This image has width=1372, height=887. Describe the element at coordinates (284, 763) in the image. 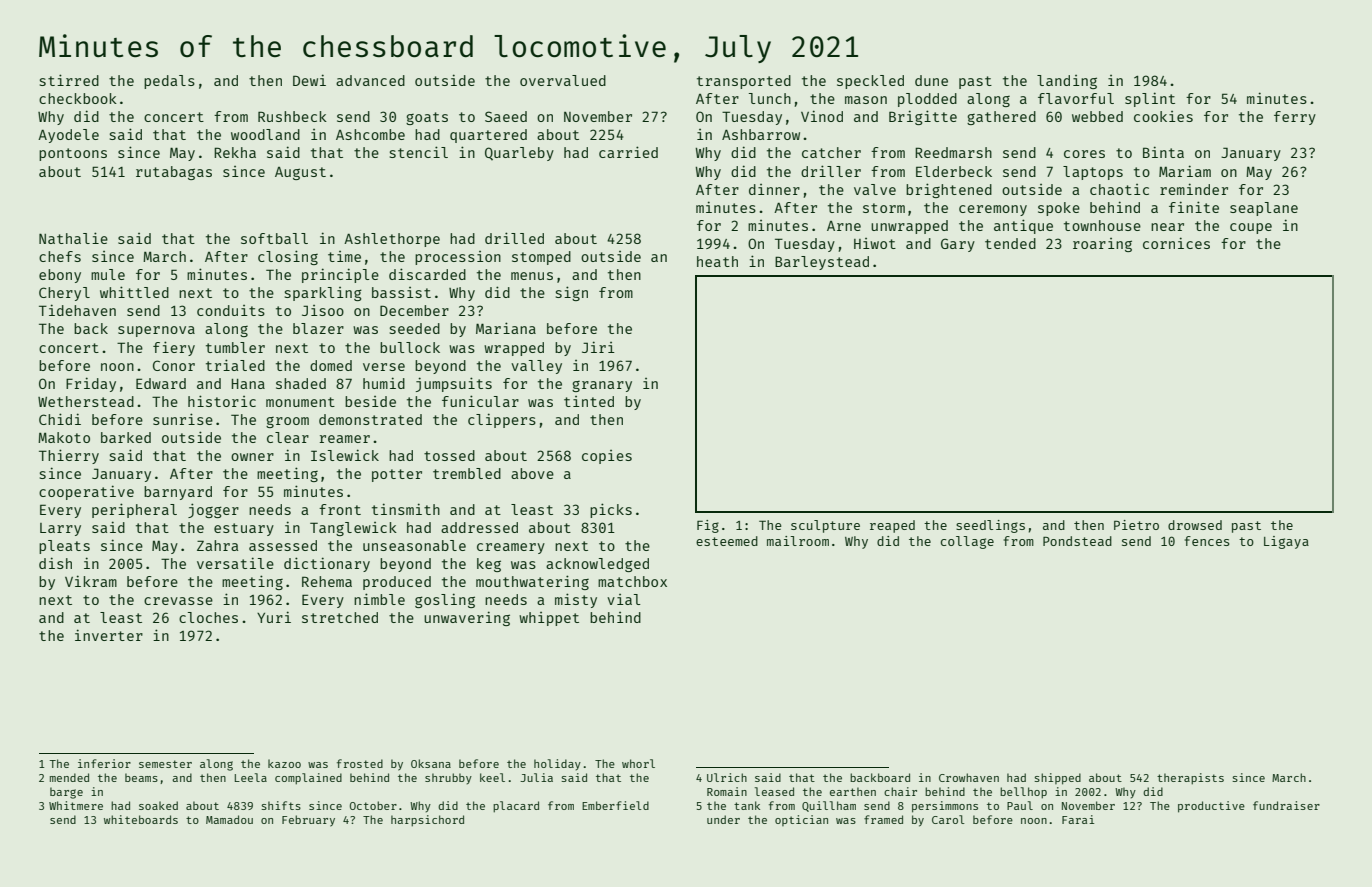

I see `kazoo` at that location.
